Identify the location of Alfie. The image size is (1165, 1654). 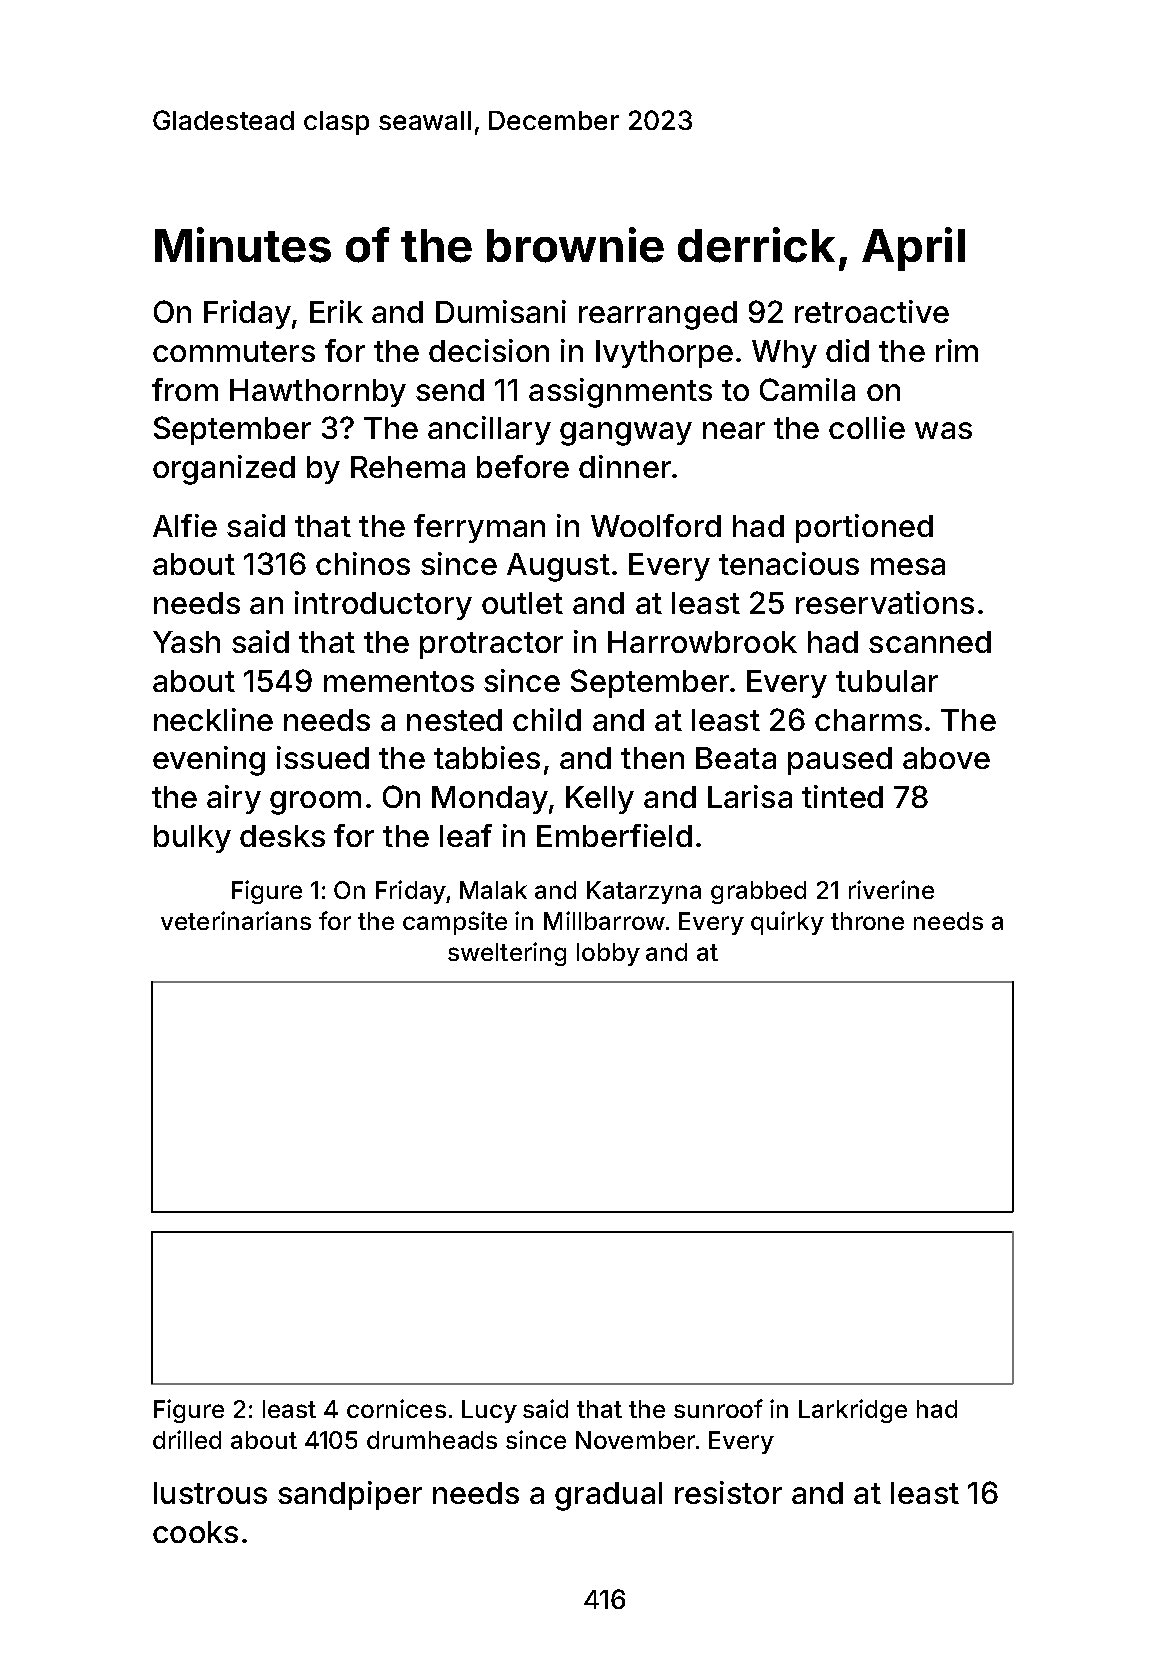
(185, 525).
